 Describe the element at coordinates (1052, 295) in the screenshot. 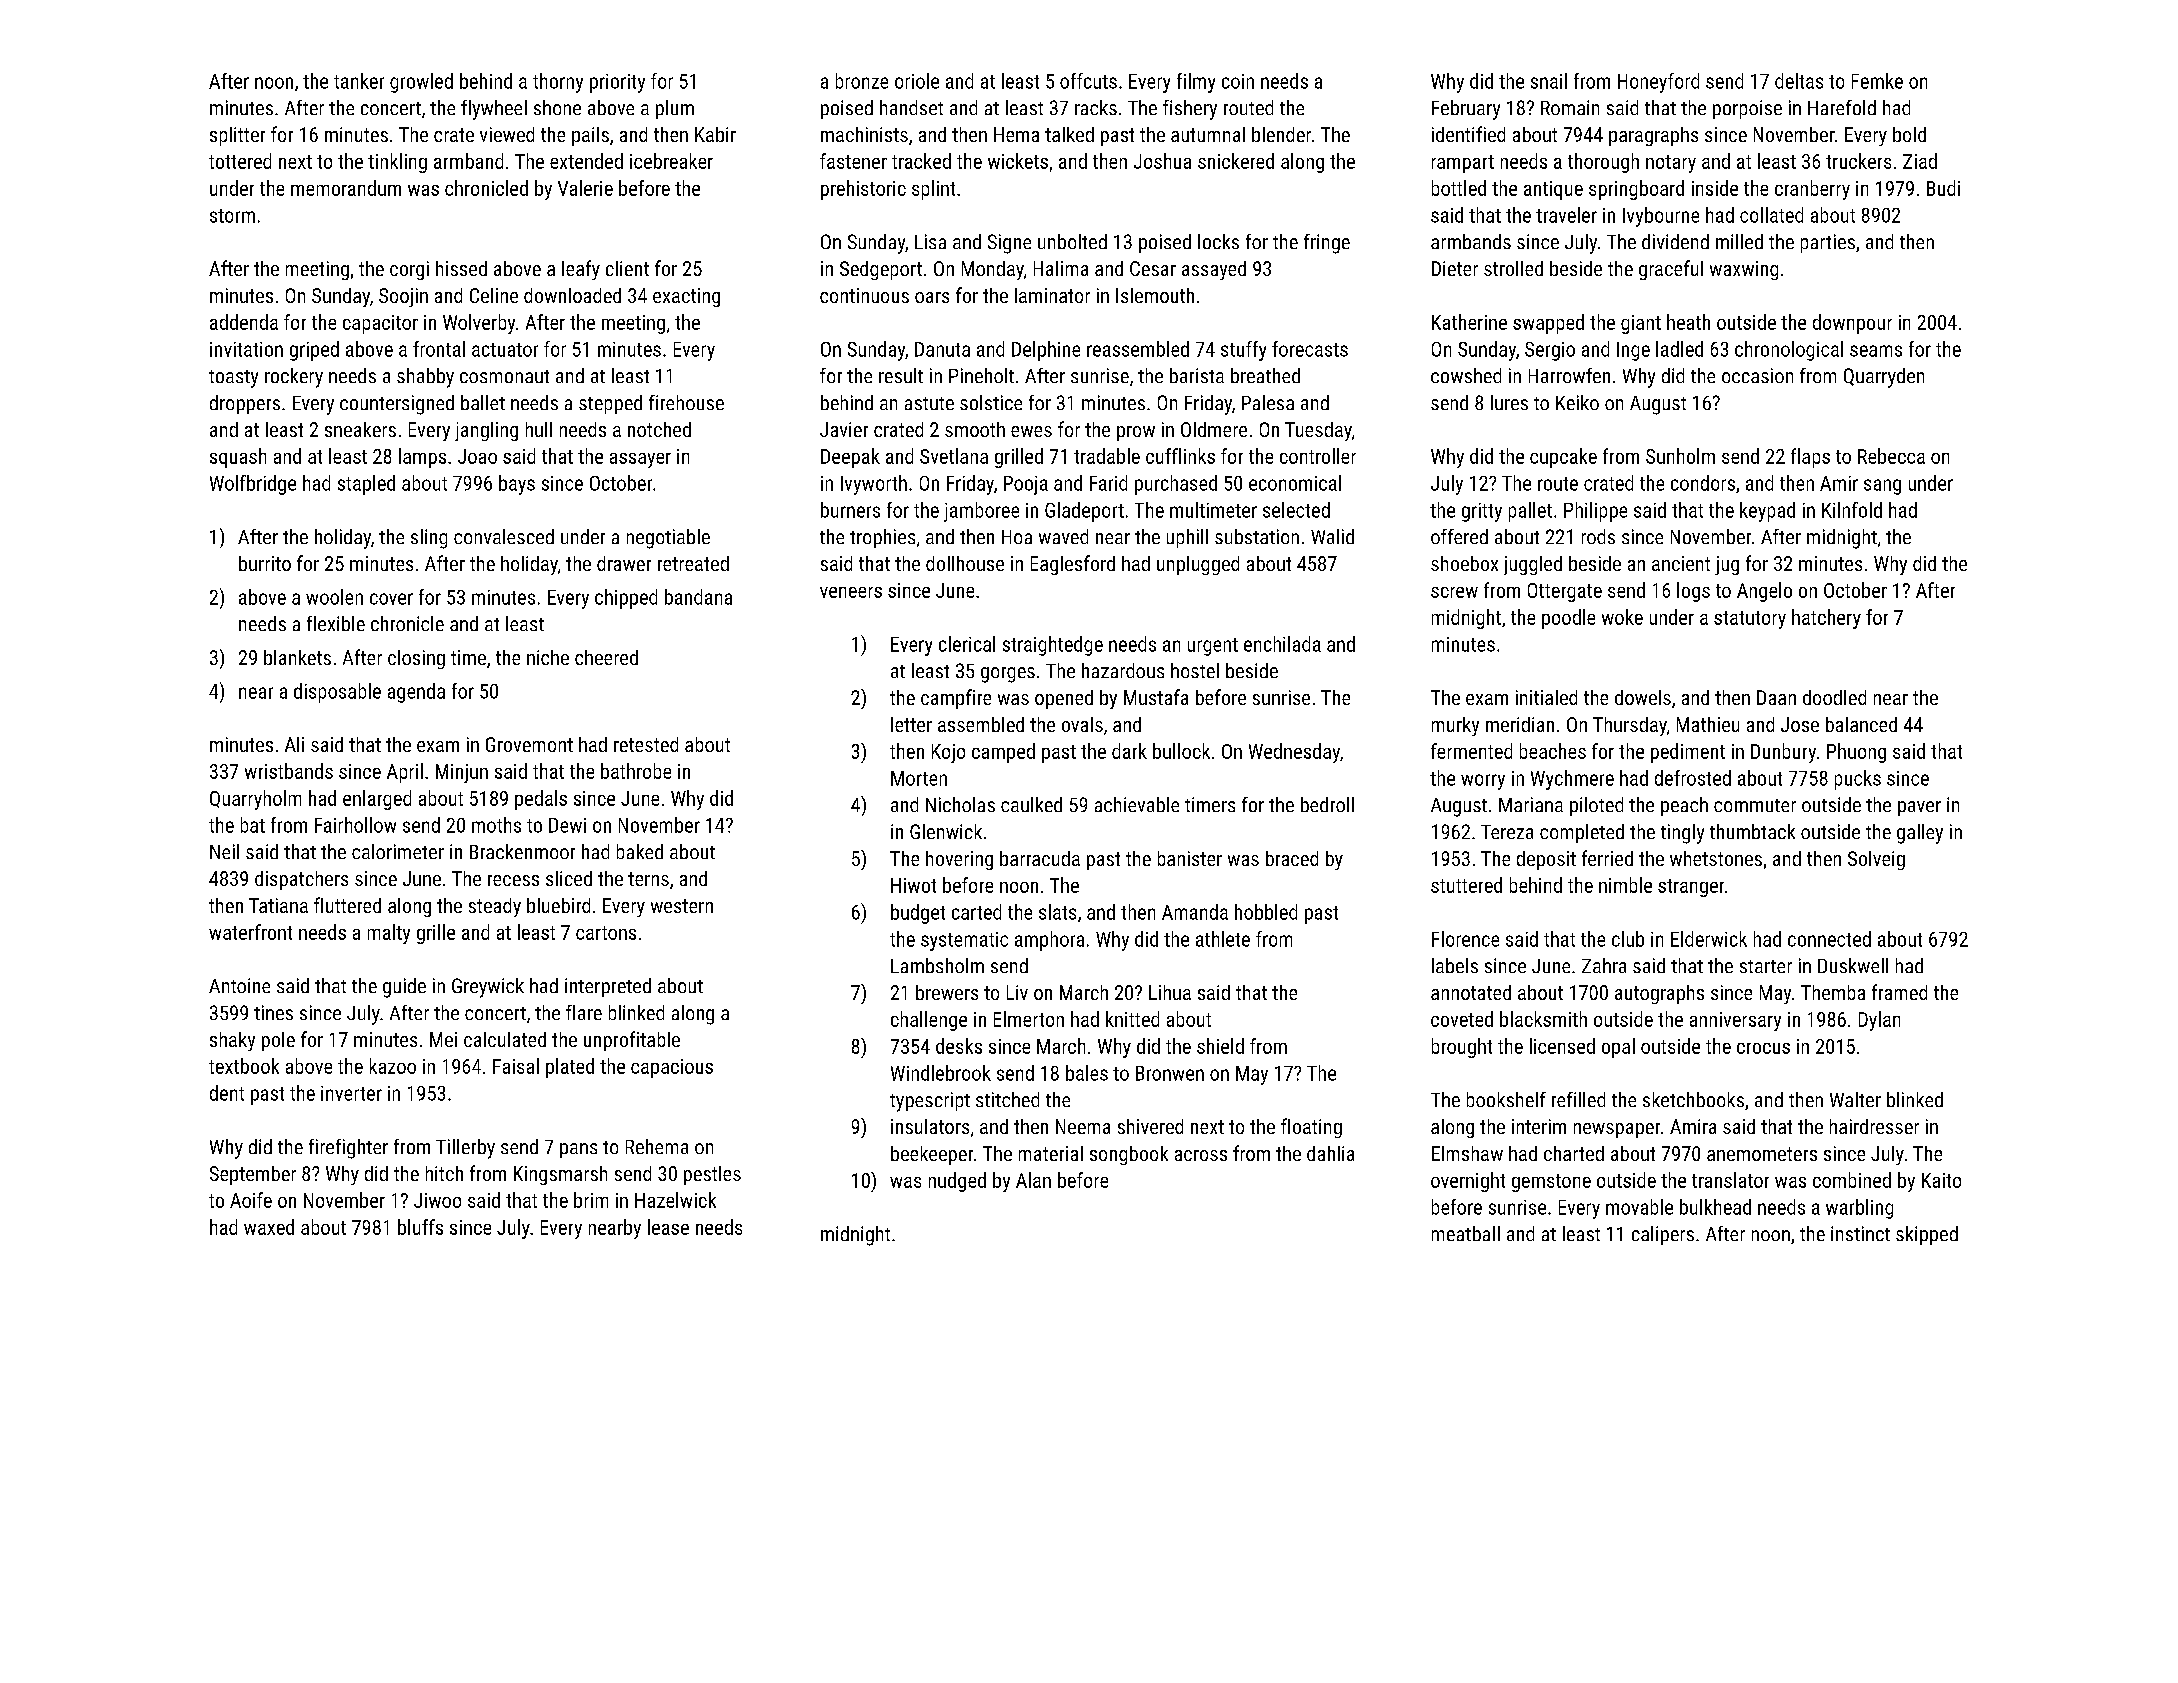

I see `laminator` at that location.
